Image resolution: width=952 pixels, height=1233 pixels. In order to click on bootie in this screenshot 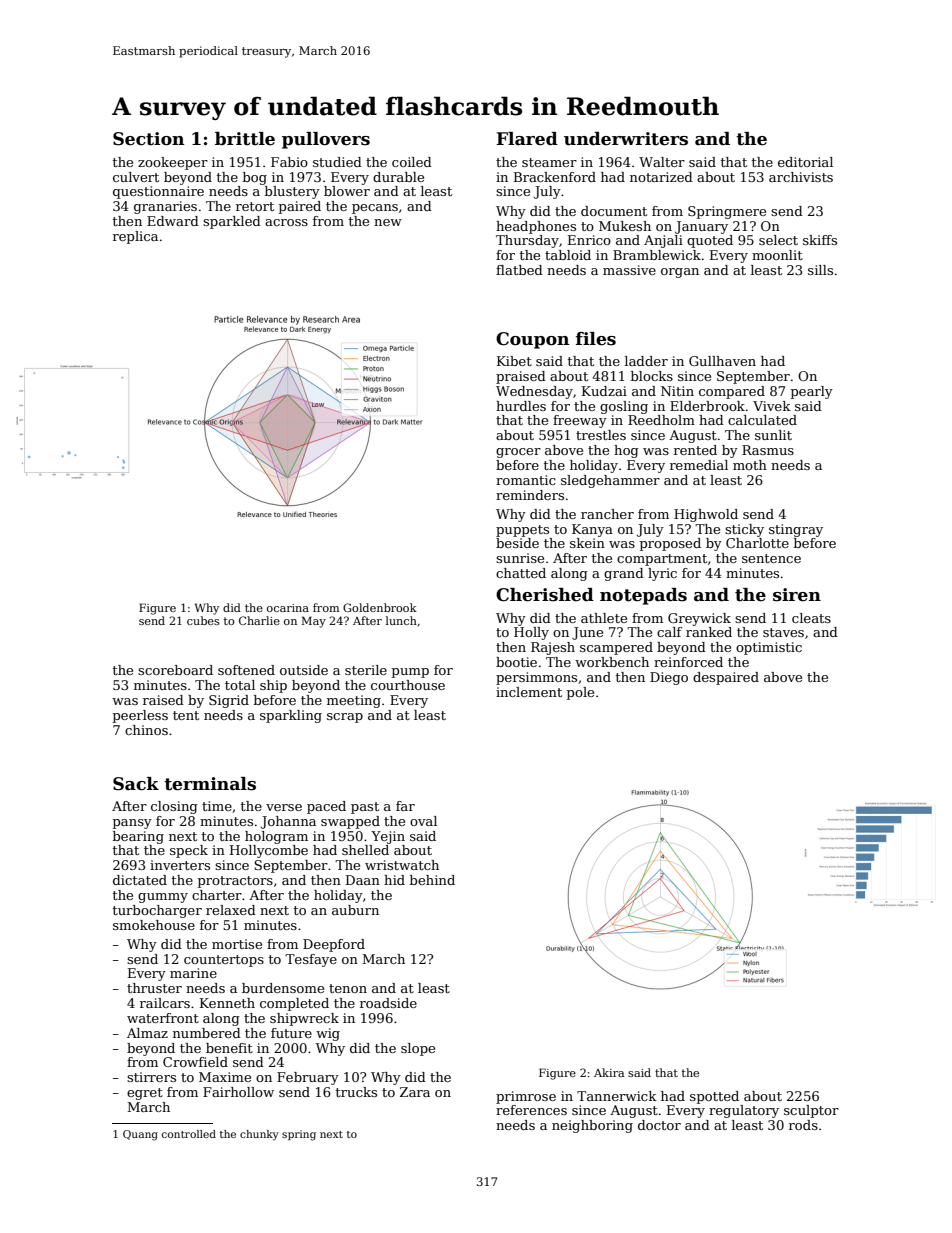, I will do `click(516, 662)`.
